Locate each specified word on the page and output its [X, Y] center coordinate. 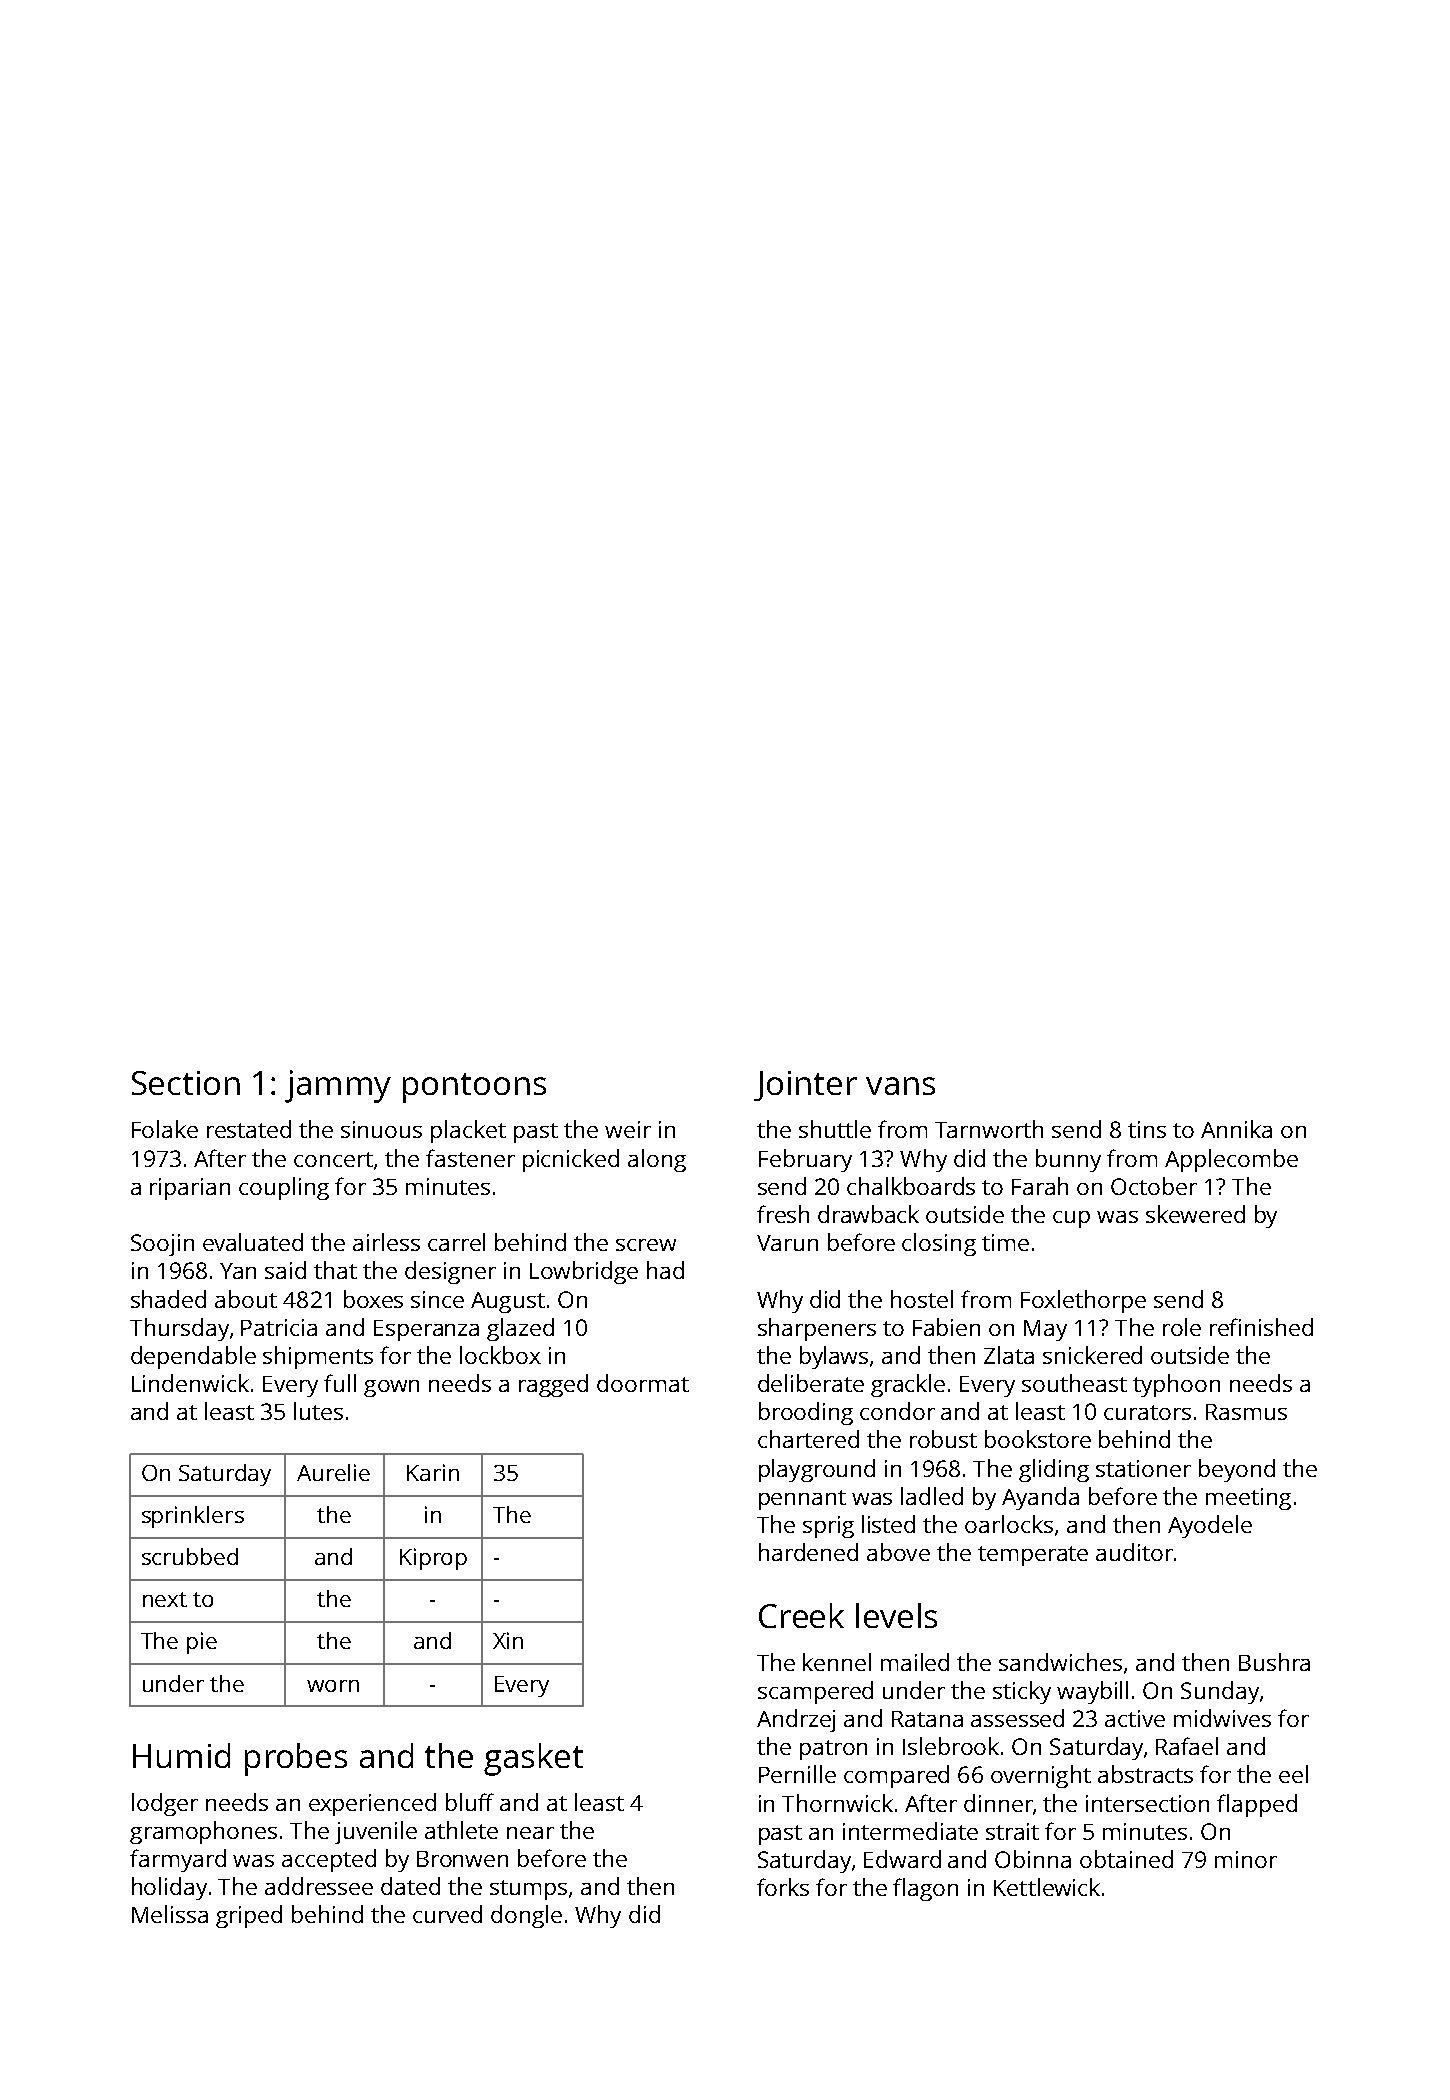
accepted [329, 1860]
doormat [643, 1383]
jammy [338, 1086]
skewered [1195, 1214]
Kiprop [433, 1559]
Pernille [797, 1774]
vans [900, 1086]
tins [1147, 1129]
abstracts [1145, 1774]
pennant [802, 1500]
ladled [932, 1496]
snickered [1092, 1355]
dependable [193, 1357]
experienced [372, 1804]
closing [939, 1244]
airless [386, 1242]
